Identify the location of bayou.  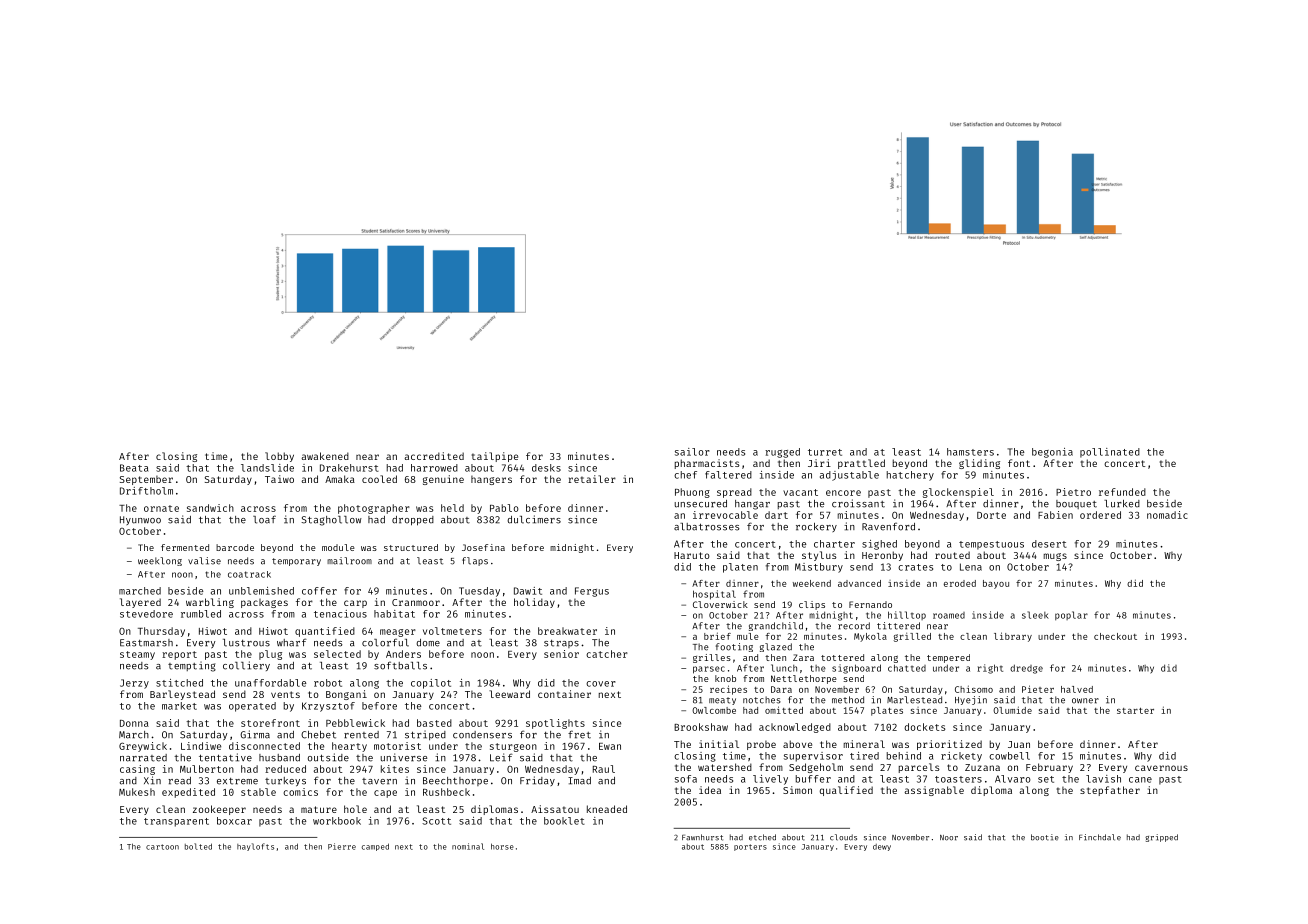
(996, 584).
